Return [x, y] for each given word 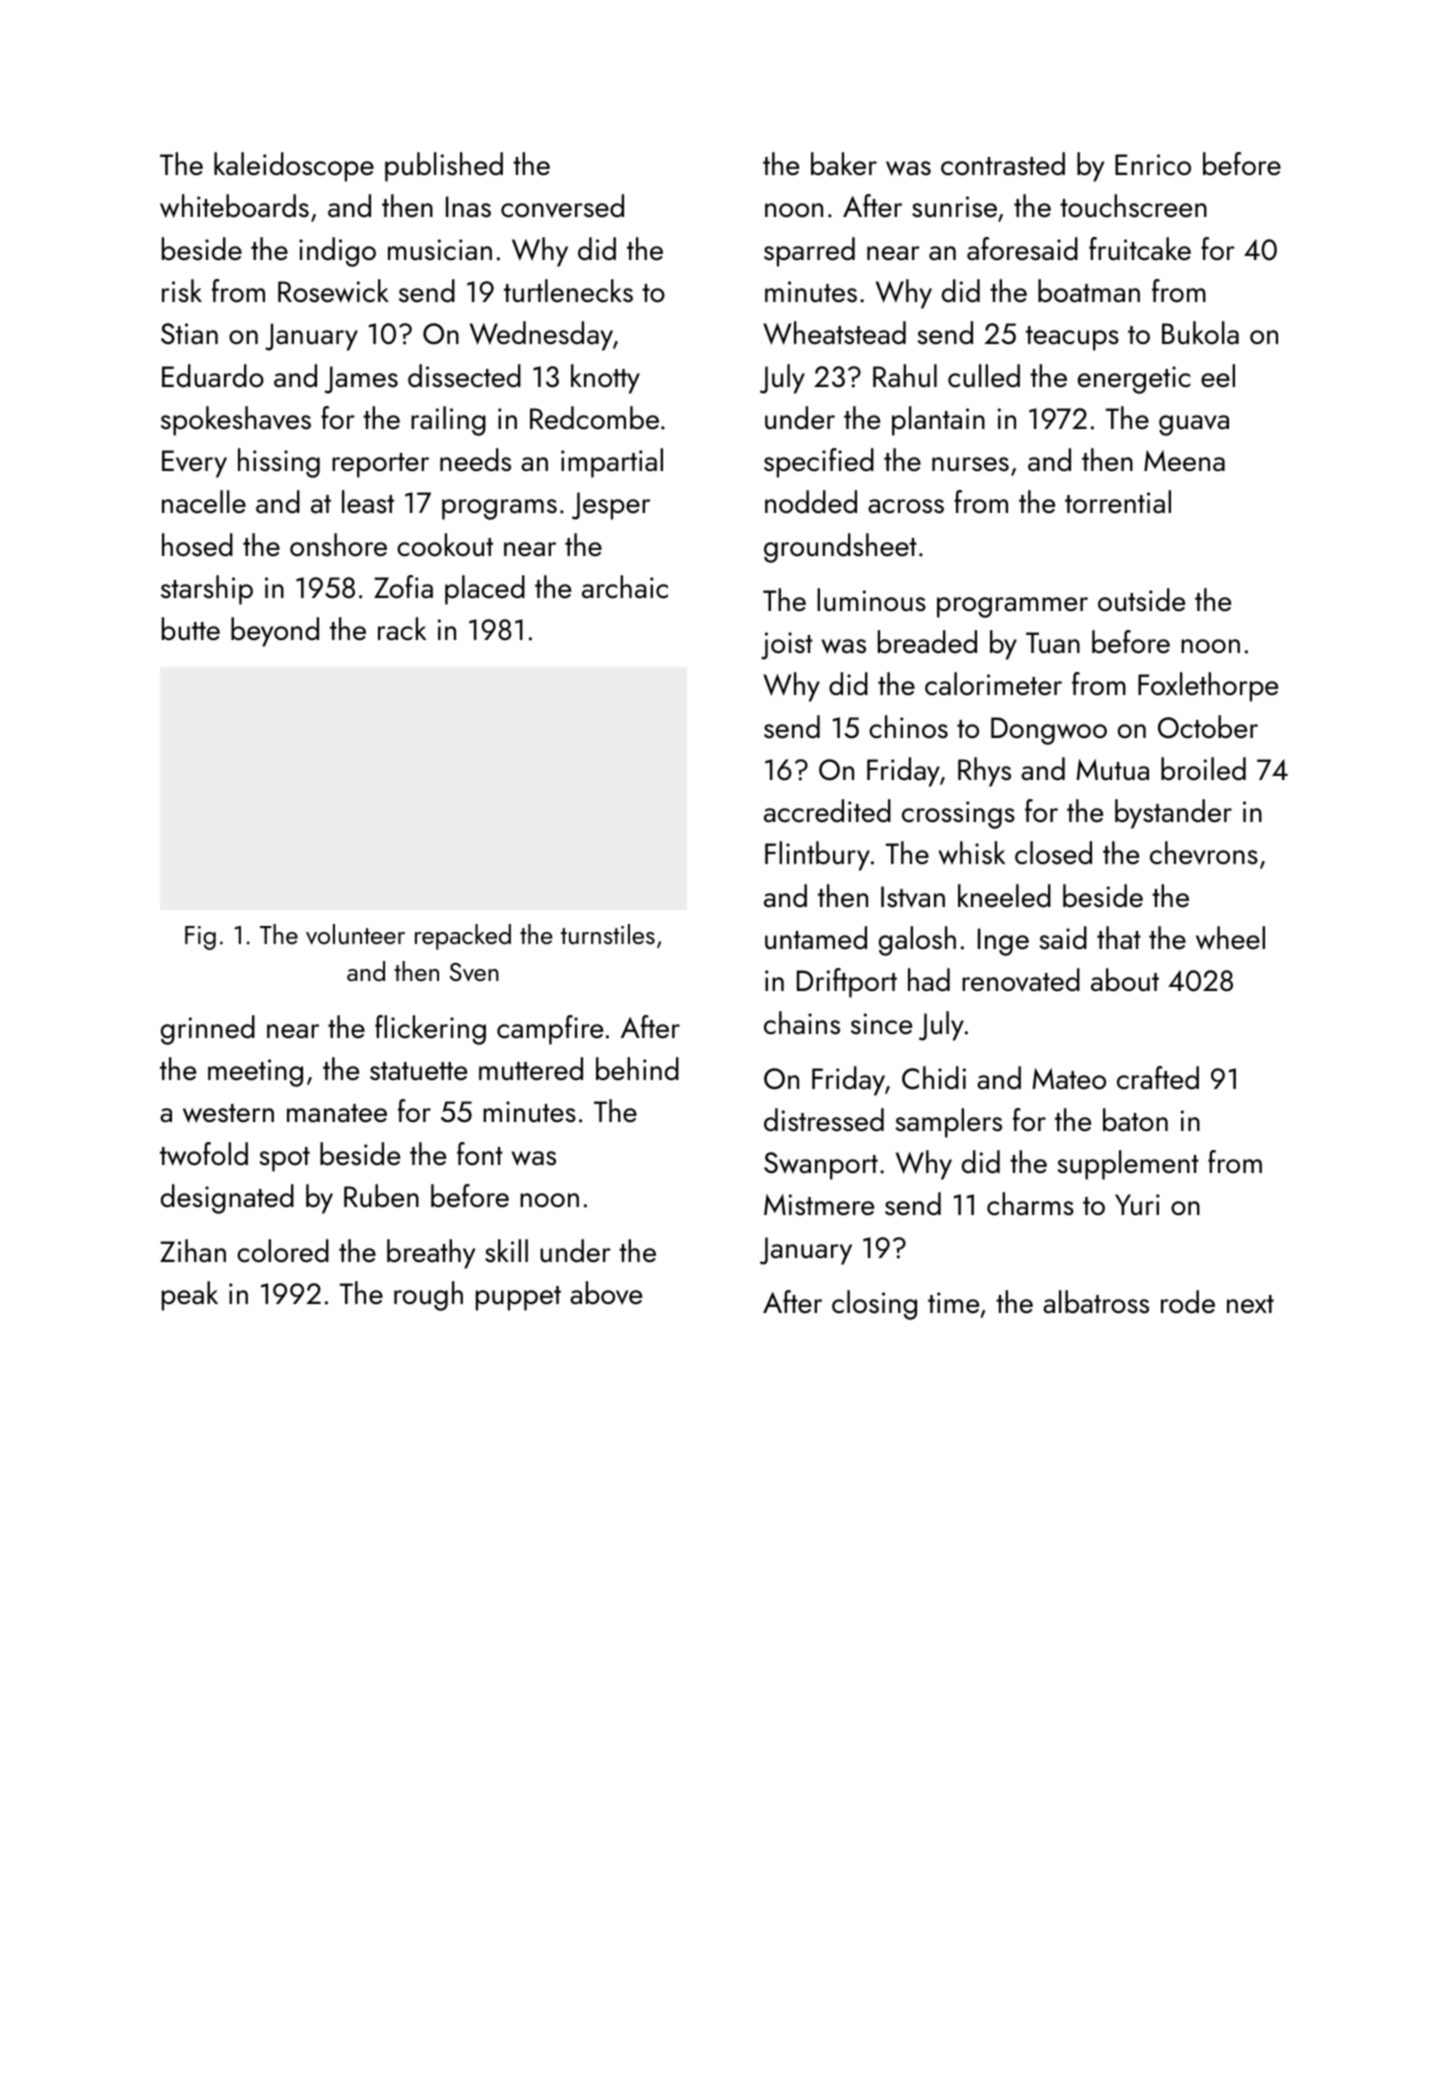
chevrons [1204, 853]
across [906, 506]
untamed [816, 938]
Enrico [1153, 165]
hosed [197, 545]
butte [191, 629]
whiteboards [234, 206]
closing [874, 1305]
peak [190, 1296]
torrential [1118, 502]
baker [844, 164]
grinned [208, 1030]
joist [787, 646]
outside [1141, 600]
